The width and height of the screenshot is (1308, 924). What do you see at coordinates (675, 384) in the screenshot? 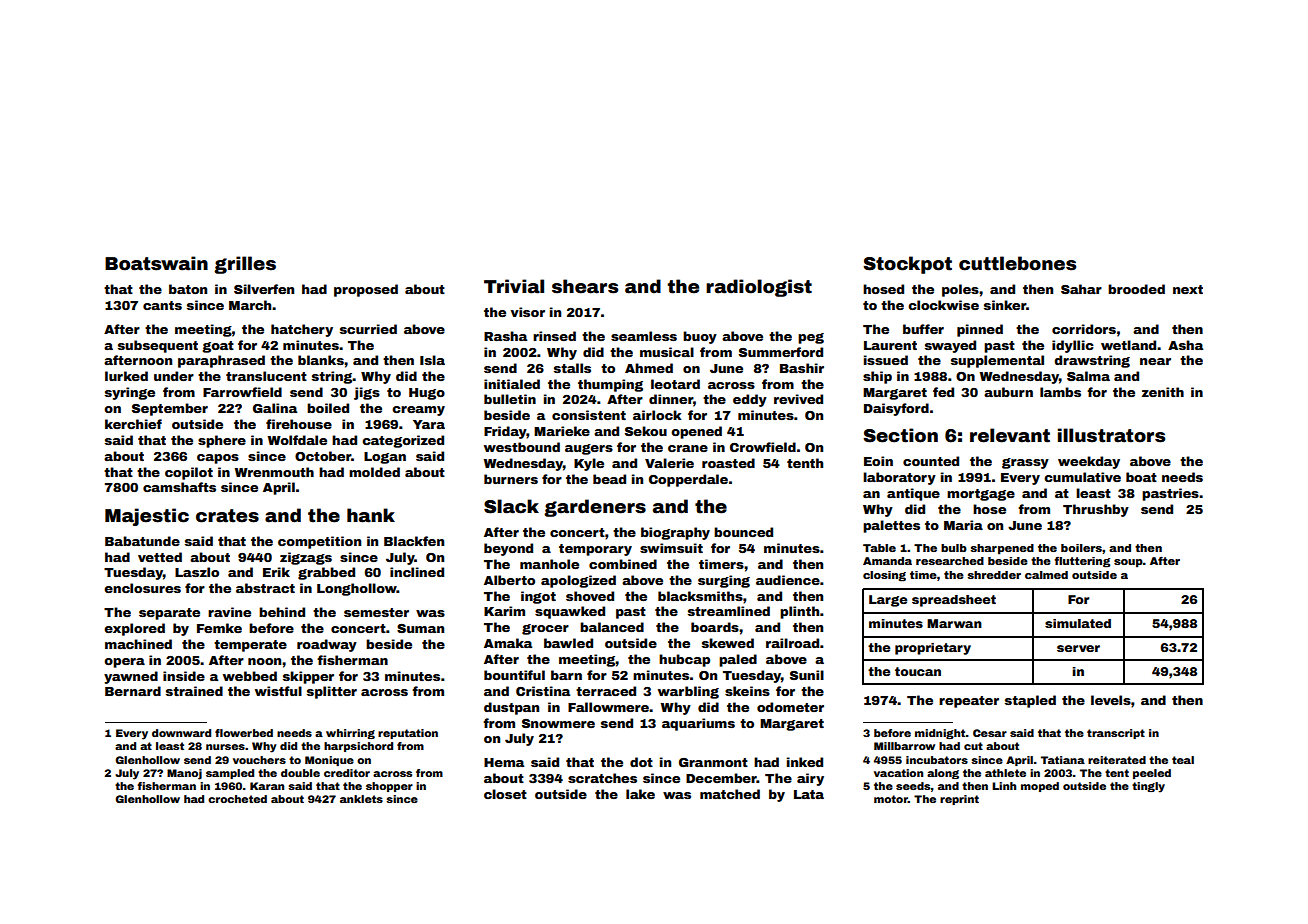
I see `leotard` at bounding box center [675, 384].
